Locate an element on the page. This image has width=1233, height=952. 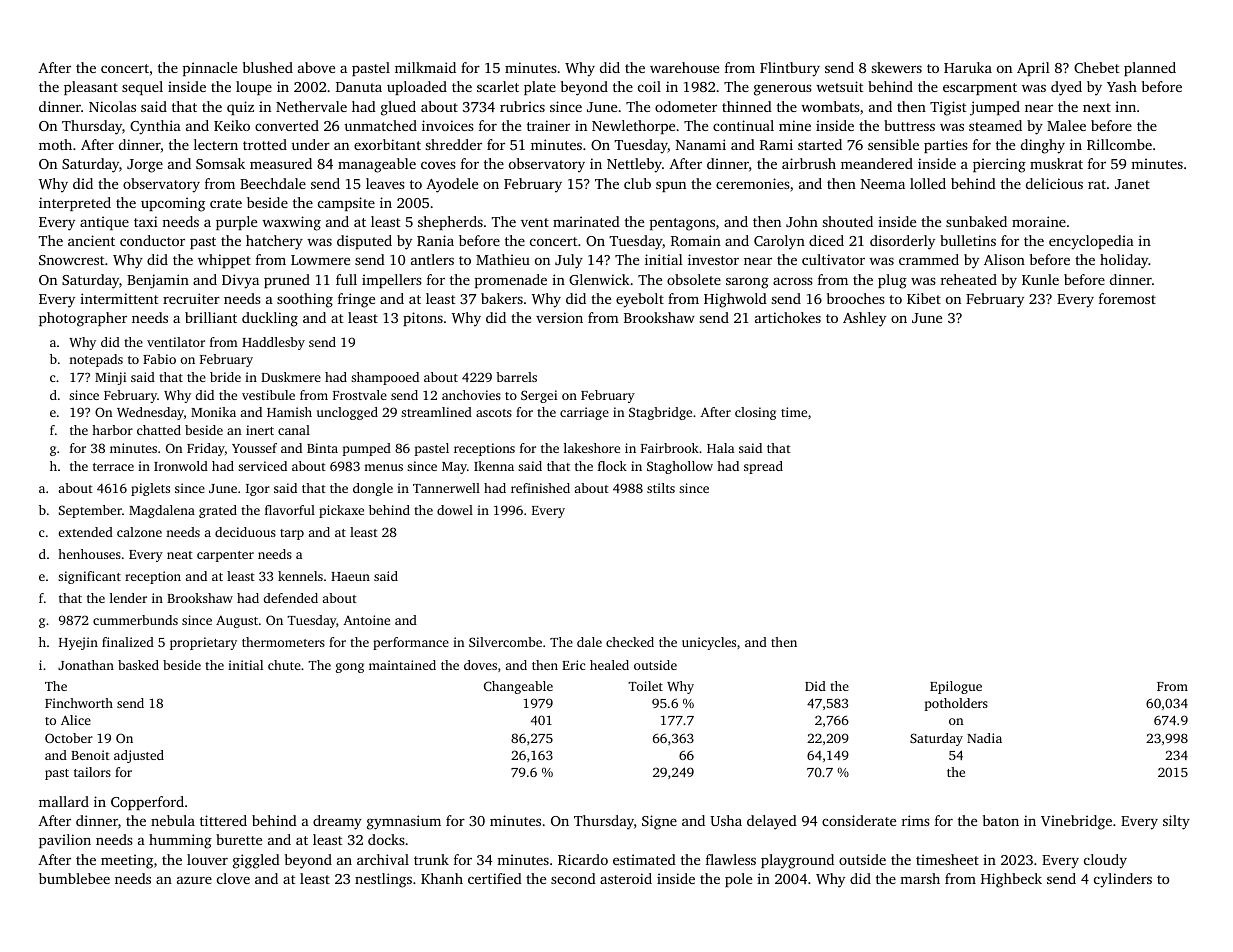
Epilogue is located at coordinates (956, 687).
